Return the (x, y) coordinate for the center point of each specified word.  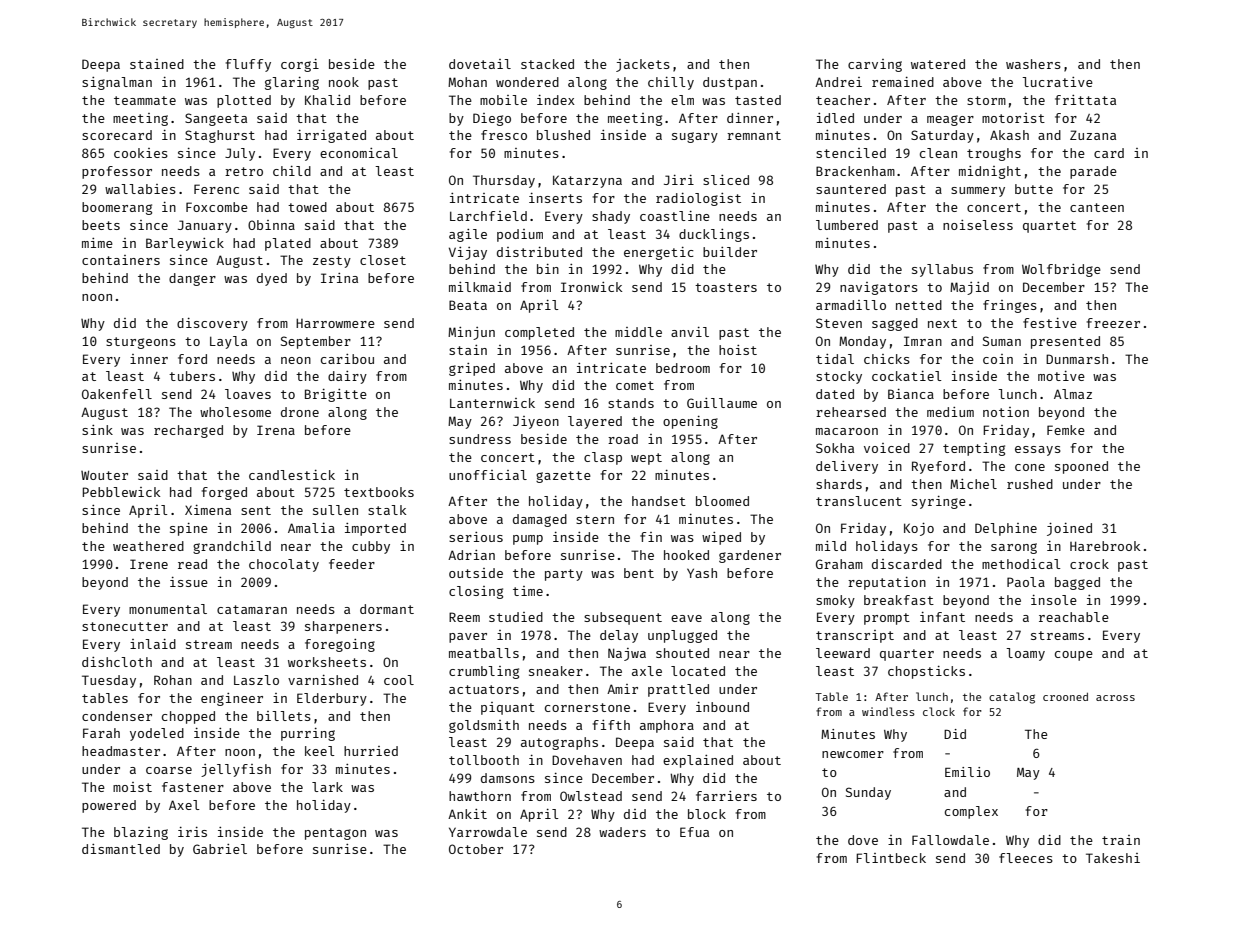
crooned (1065, 697)
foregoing (340, 645)
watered (938, 64)
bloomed (722, 501)
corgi (300, 65)
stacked (547, 64)
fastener (193, 787)
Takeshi (1113, 858)
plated (288, 244)
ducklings (714, 235)
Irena (276, 430)
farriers (726, 796)
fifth (611, 725)
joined (1069, 529)
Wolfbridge (1061, 270)
